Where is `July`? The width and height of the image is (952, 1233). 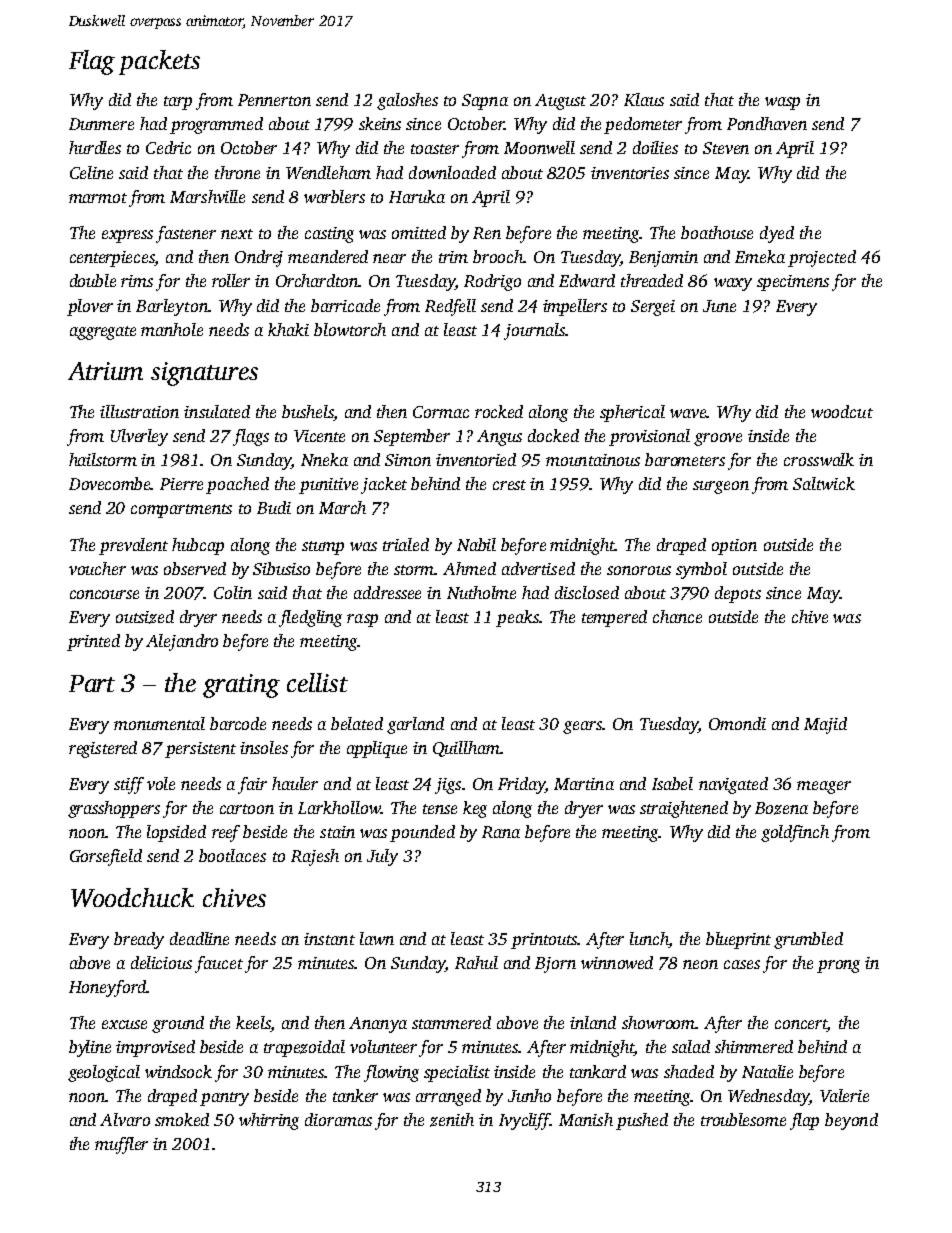
July is located at coordinates (382, 857).
